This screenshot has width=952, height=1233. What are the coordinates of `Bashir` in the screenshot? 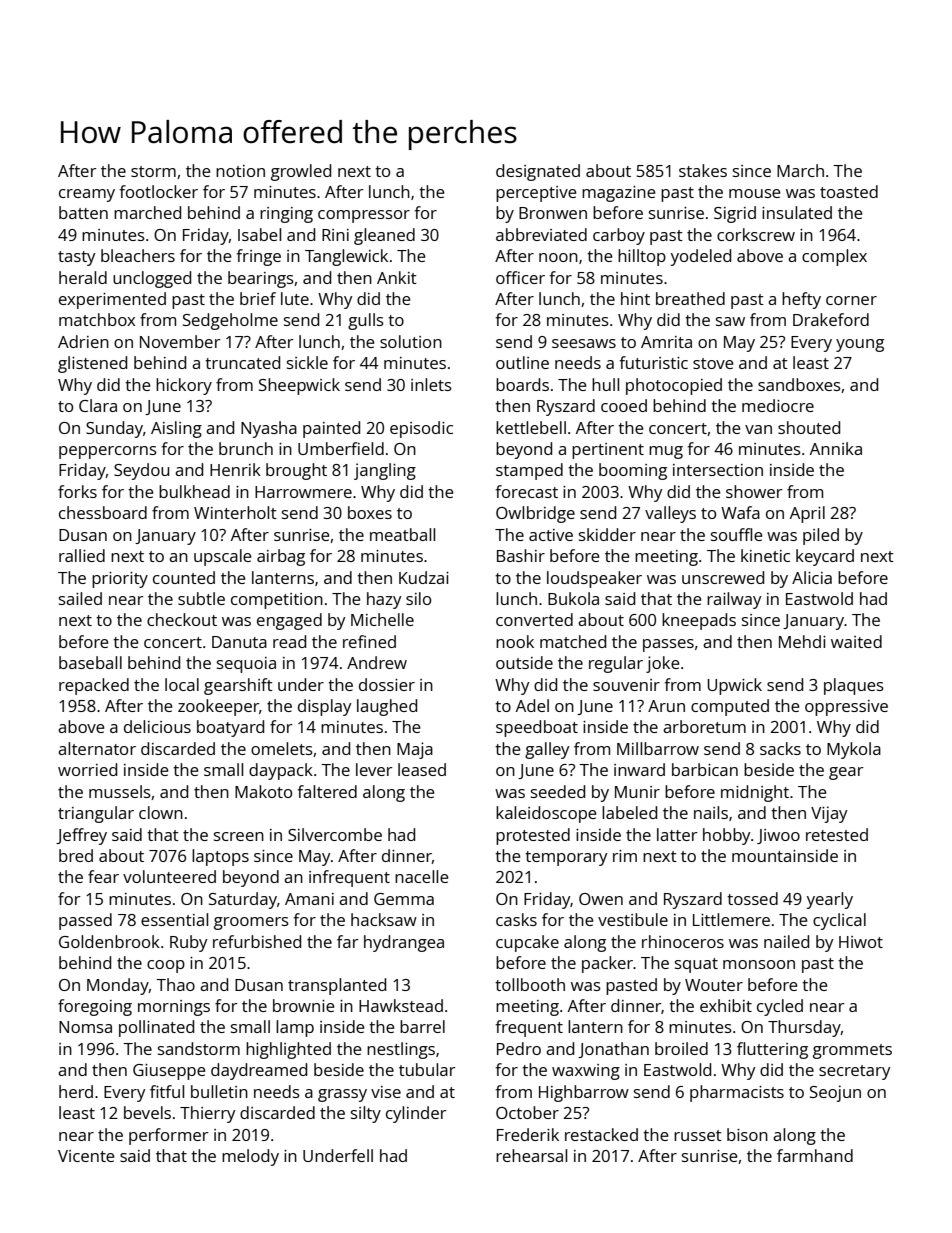 It's located at (521, 555).
